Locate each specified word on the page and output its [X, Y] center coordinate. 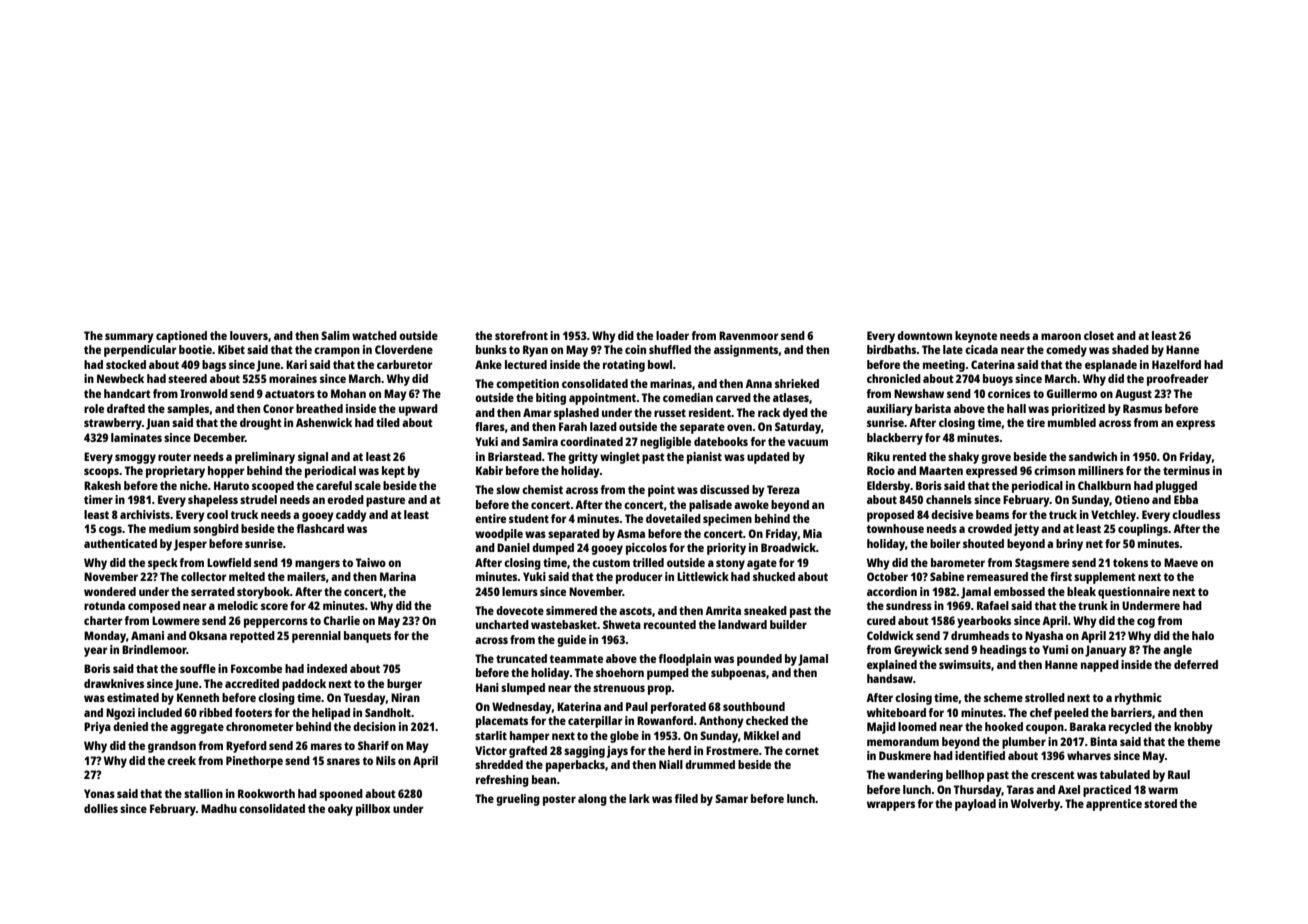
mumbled [1072, 422]
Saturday [798, 428]
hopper [226, 472]
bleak [1081, 591]
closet [1099, 335]
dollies [101, 808]
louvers [249, 335]
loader [672, 335]
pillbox [373, 810]
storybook [263, 593]
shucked [774, 576]
